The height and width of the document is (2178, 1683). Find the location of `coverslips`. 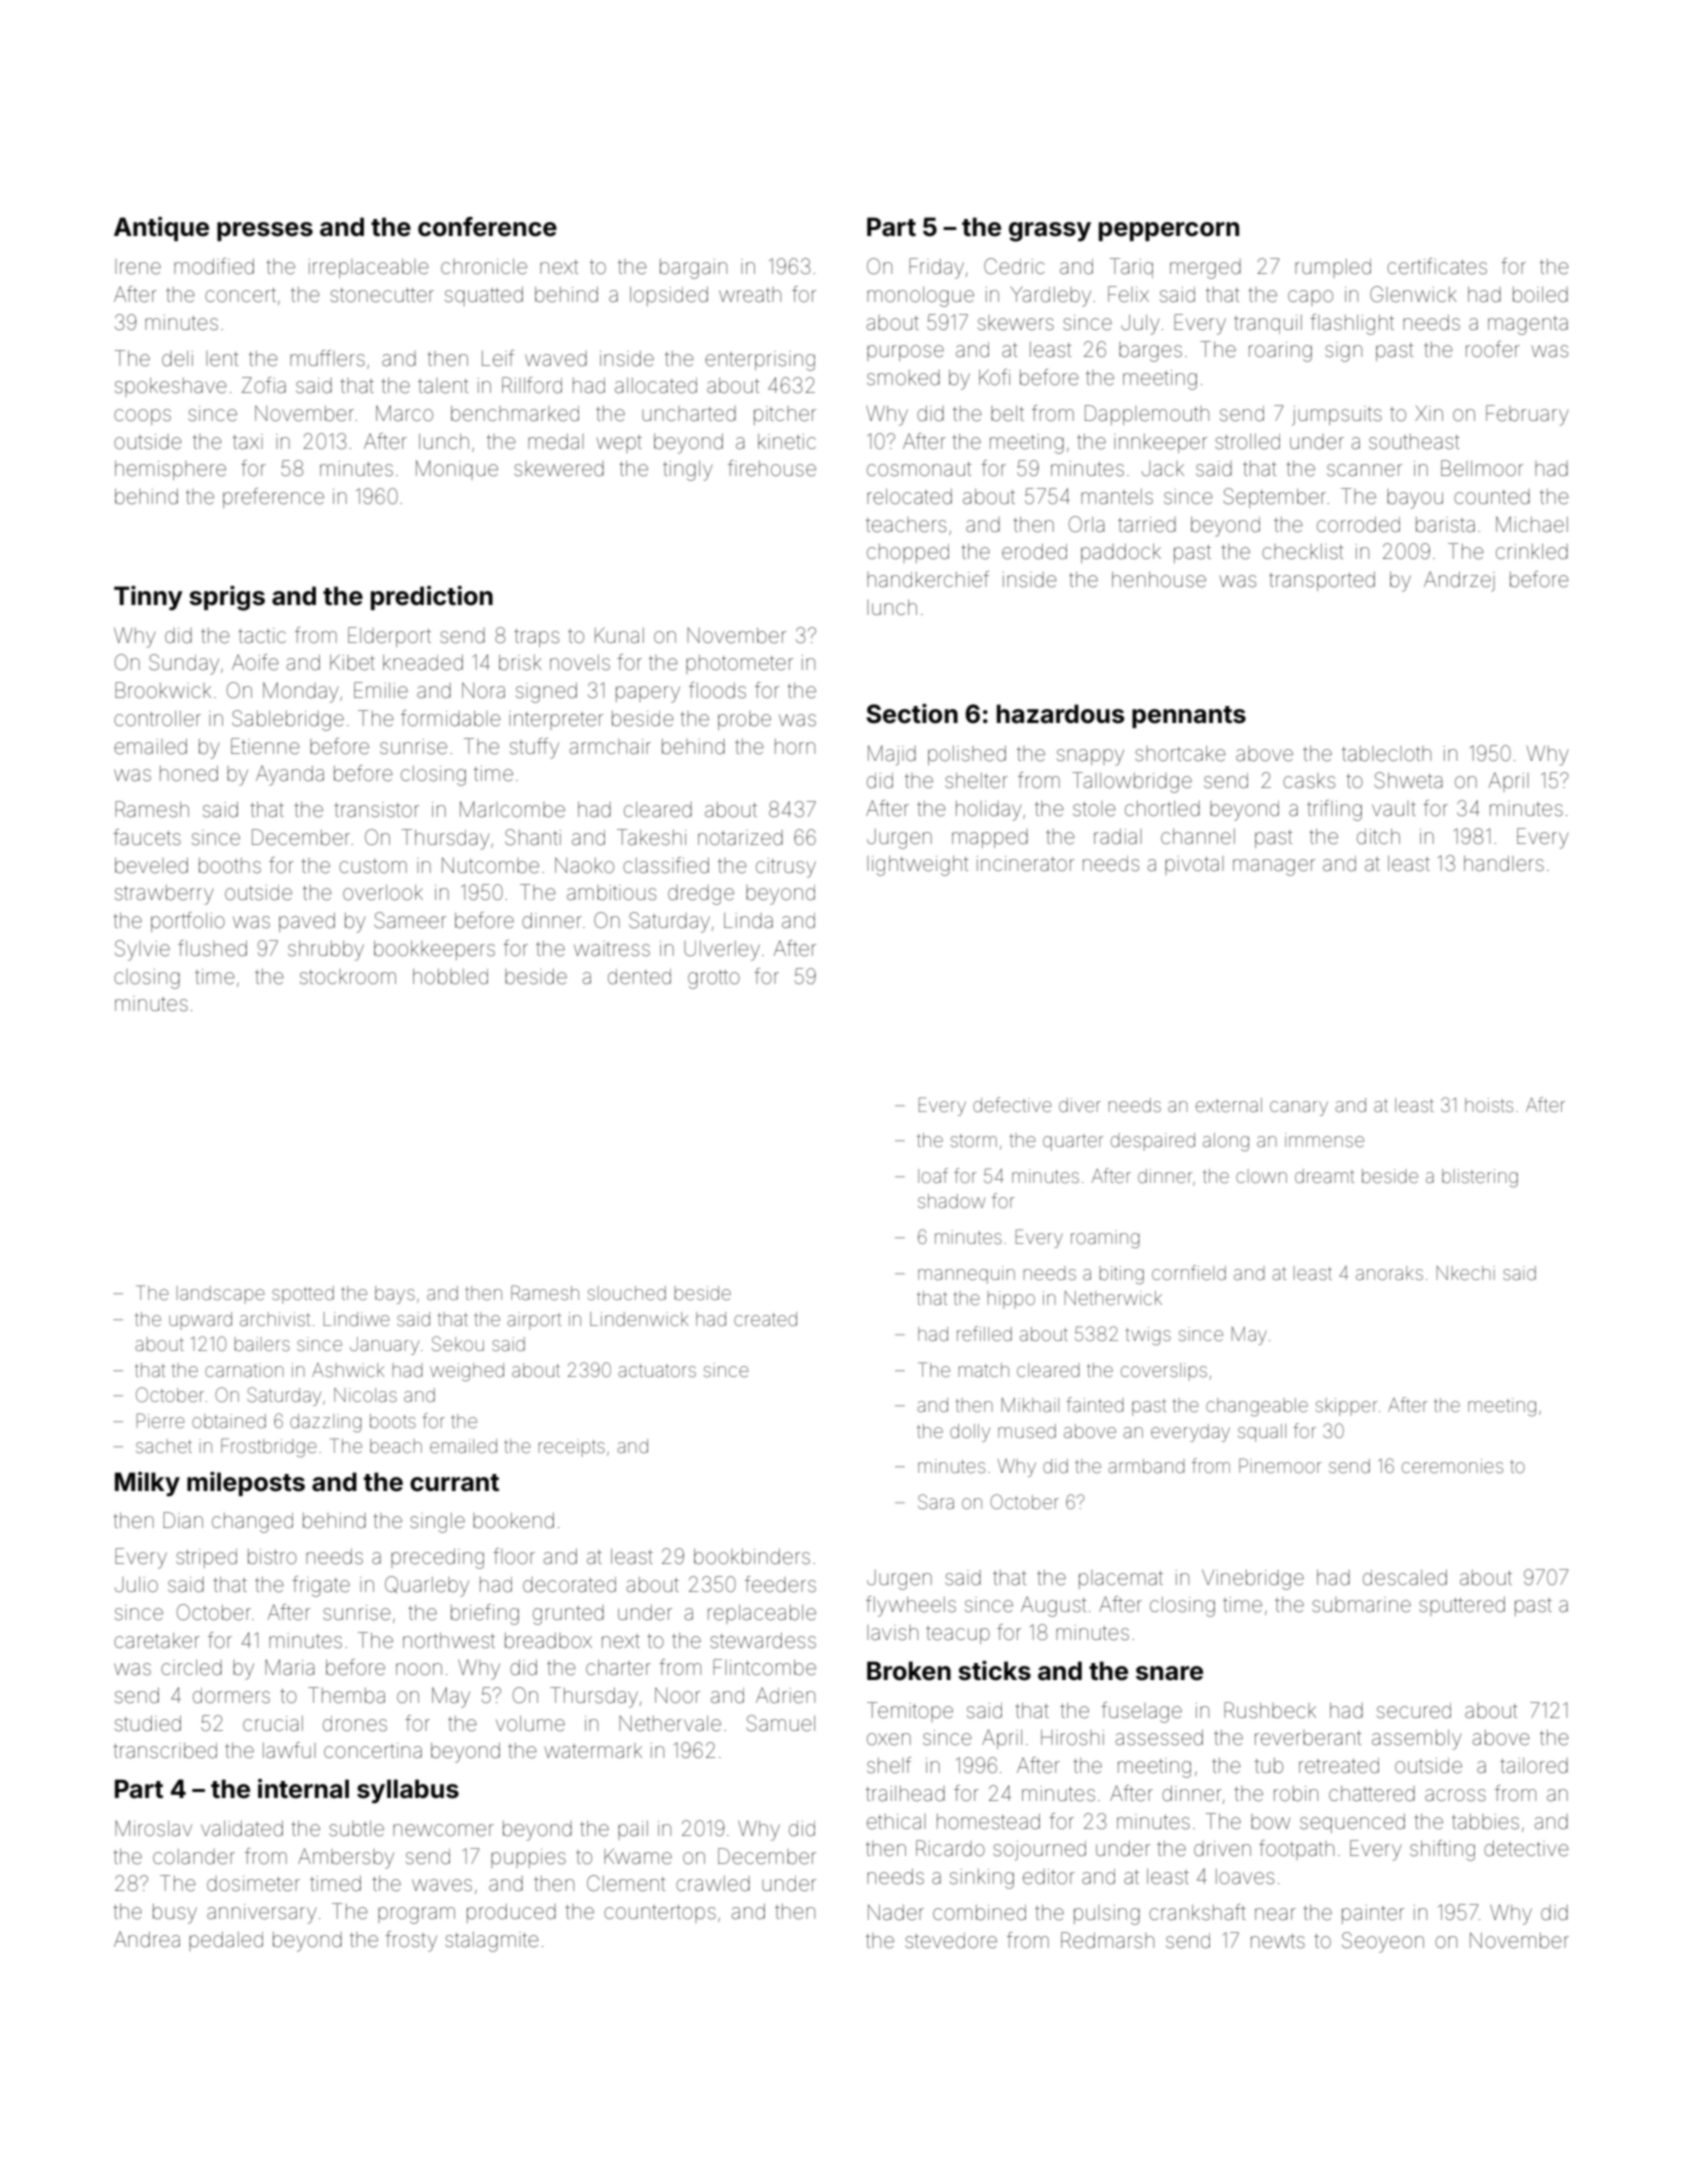

coverslips is located at coordinates (1164, 1372).
